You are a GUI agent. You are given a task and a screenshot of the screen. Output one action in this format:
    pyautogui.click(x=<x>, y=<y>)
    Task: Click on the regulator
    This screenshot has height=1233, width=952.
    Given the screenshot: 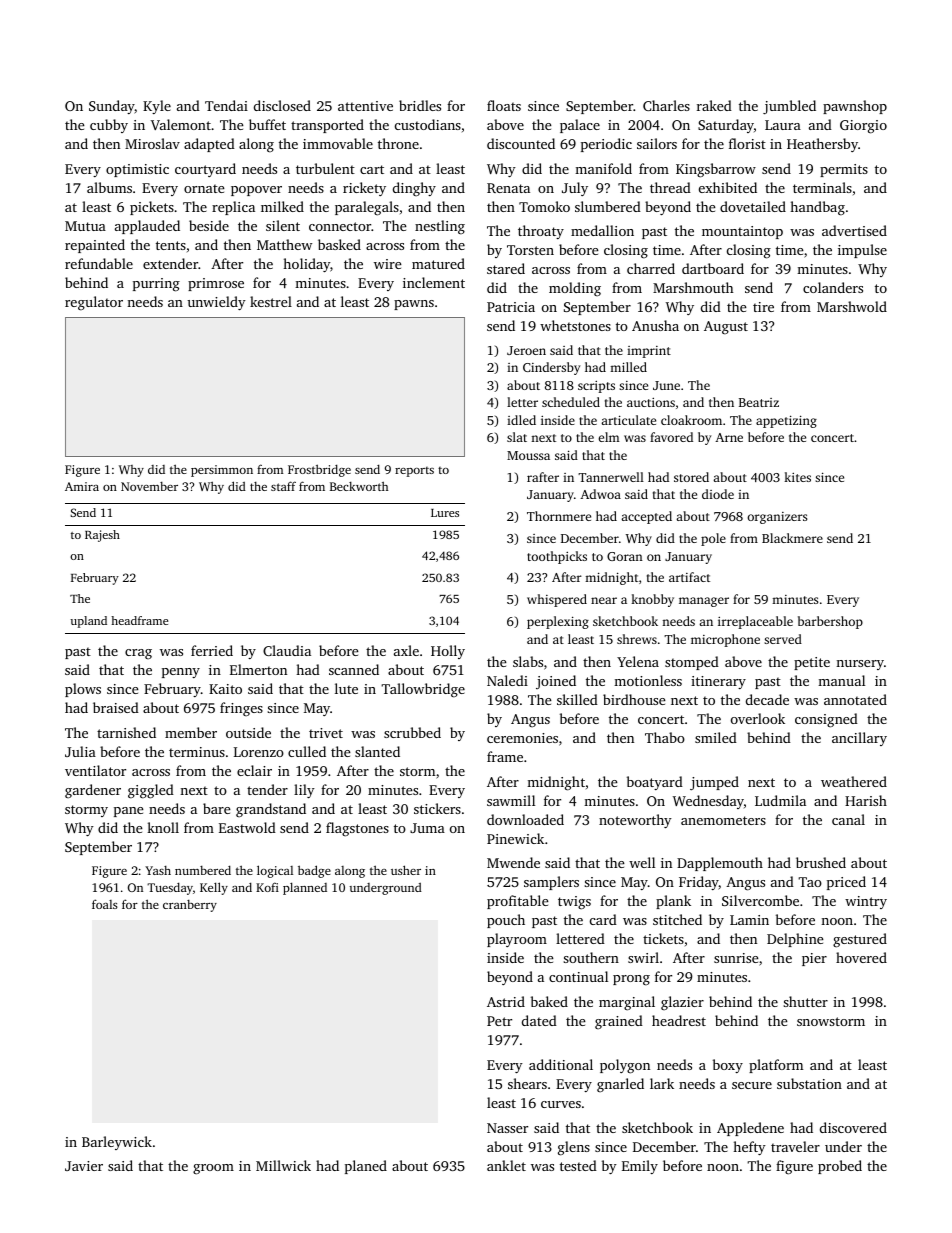 What is the action you would take?
    pyautogui.click(x=94, y=303)
